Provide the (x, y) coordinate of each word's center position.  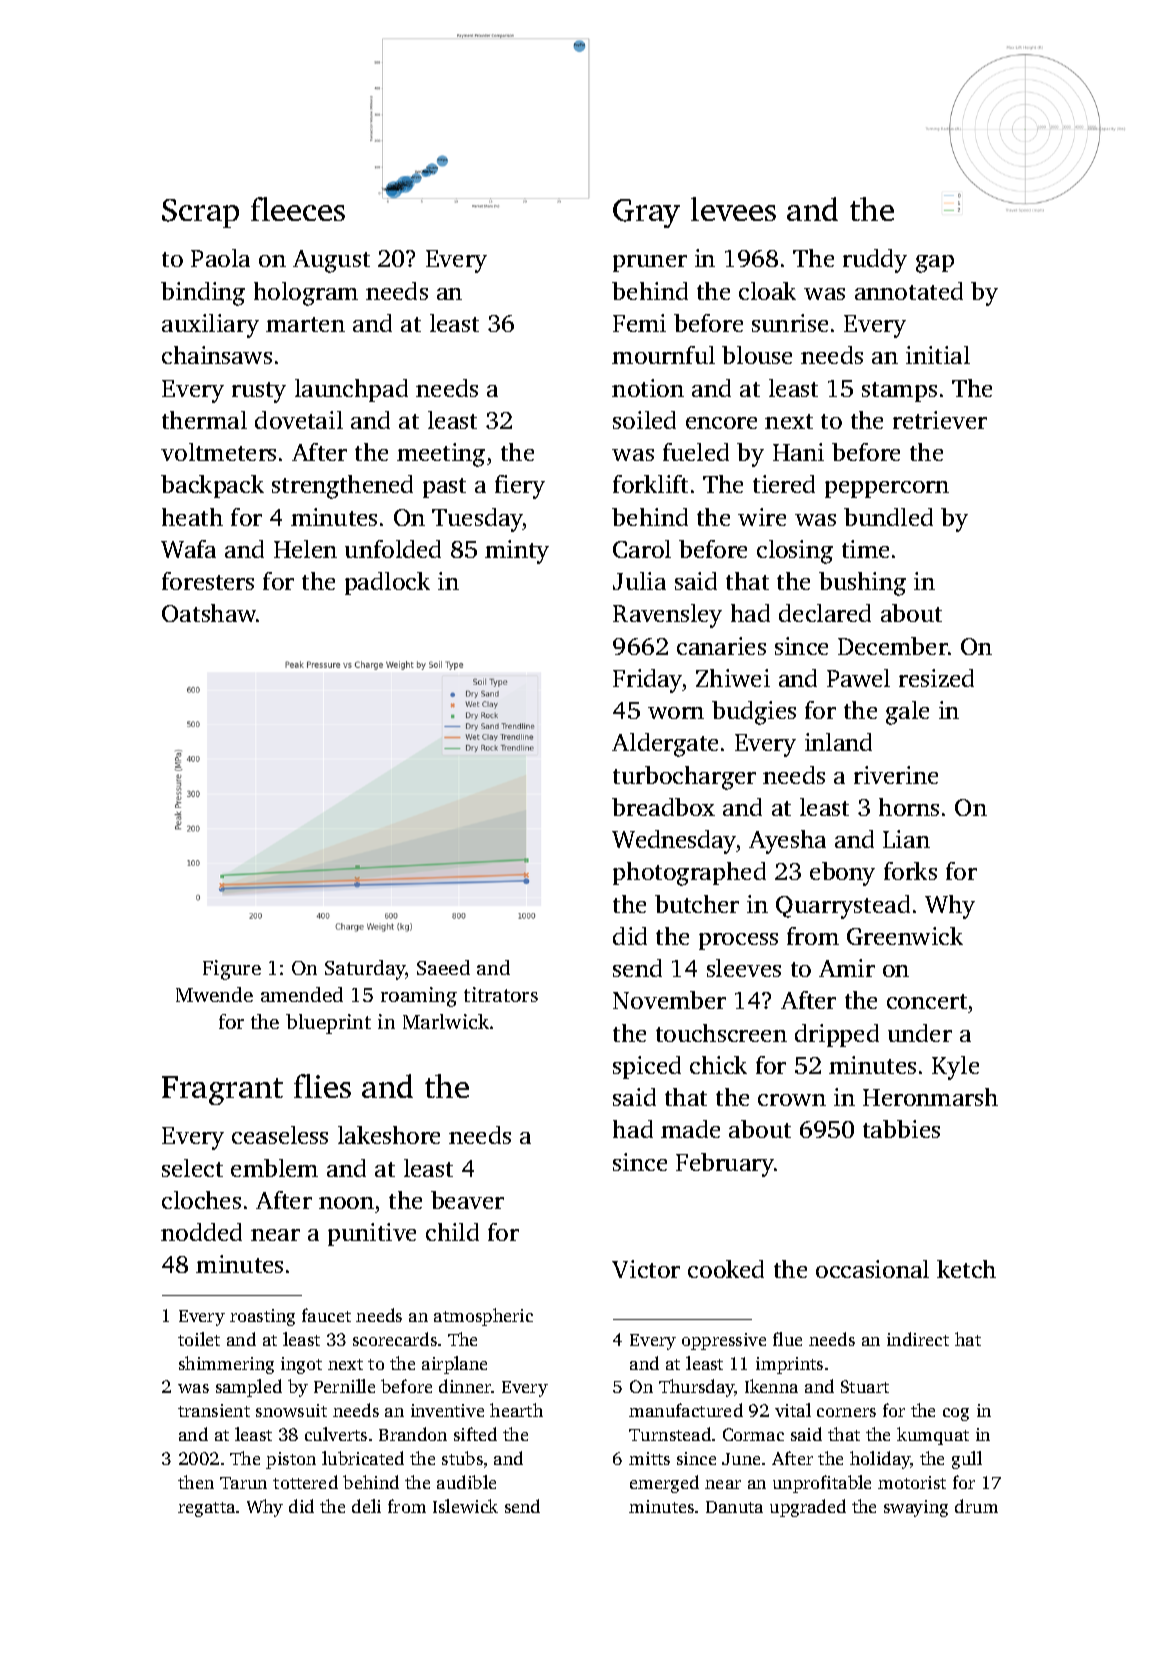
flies (322, 1086)
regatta (206, 1509)
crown (792, 1100)
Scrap (200, 213)
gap (935, 264)
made (690, 1129)
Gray (646, 213)
